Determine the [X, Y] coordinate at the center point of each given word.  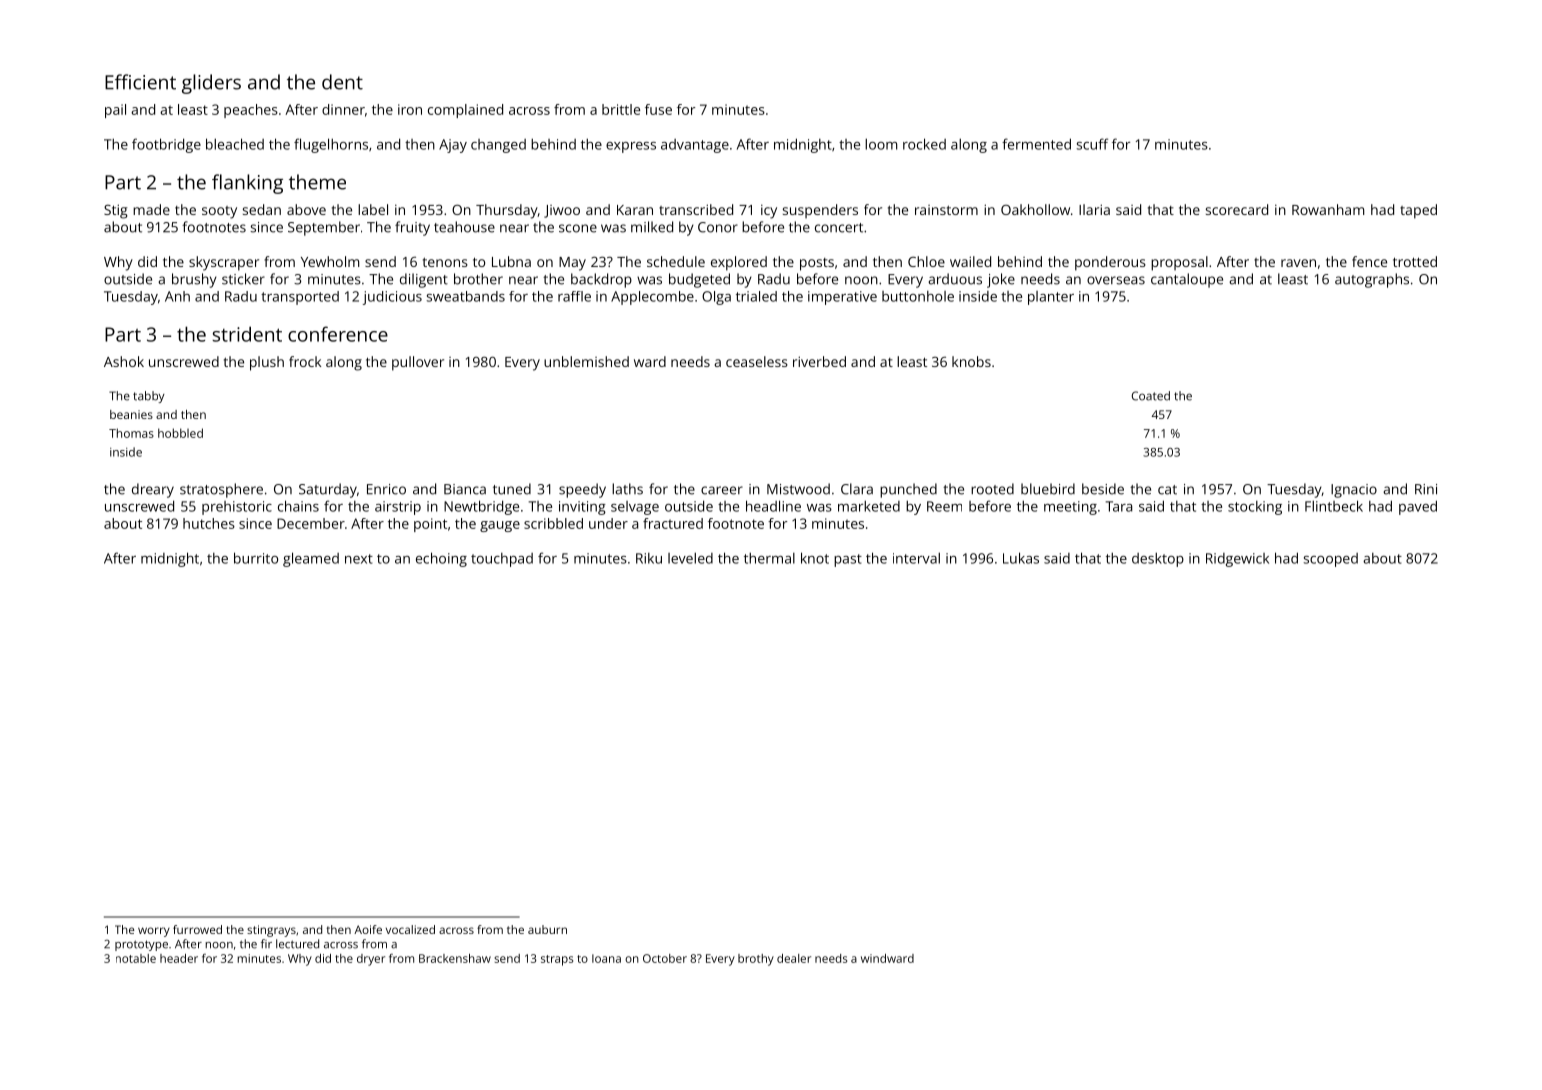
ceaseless [757, 361]
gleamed [311, 559]
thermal [769, 558]
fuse [658, 109]
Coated [1151, 396]
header [179, 958]
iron [410, 109]
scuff [1092, 144]
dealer [794, 958]
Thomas [131, 433]
